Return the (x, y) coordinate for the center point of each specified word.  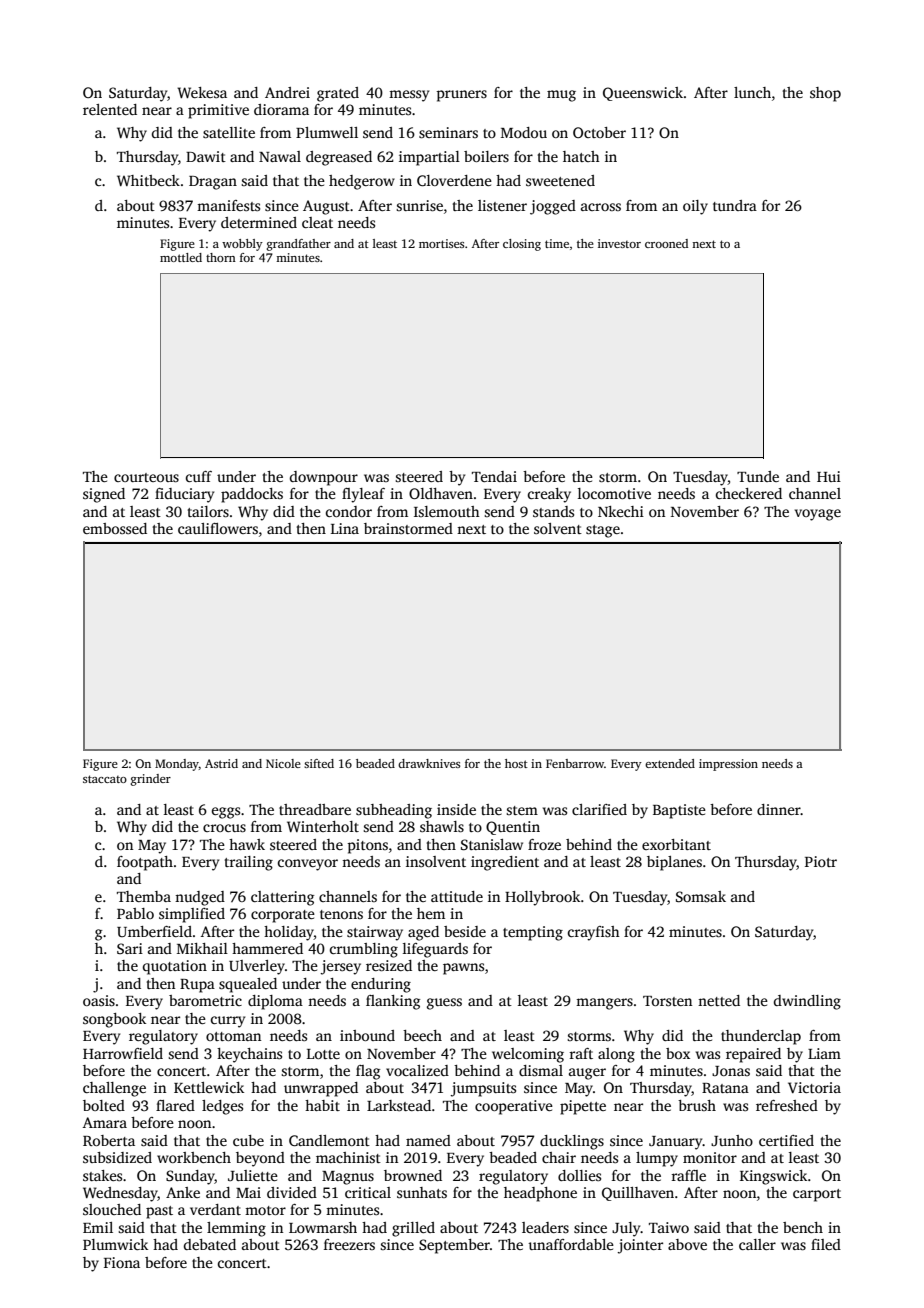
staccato (105, 779)
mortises (441, 243)
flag (368, 1072)
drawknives (429, 763)
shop (825, 94)
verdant (215, 1209)
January (676, 1143)
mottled (181, 257)
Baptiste (679, 811)
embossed (115, 528)
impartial (429, 158)
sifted (319, 763)
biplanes (674, 863)
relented (110, 109)
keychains (249, 1055)
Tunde (758, 476)
